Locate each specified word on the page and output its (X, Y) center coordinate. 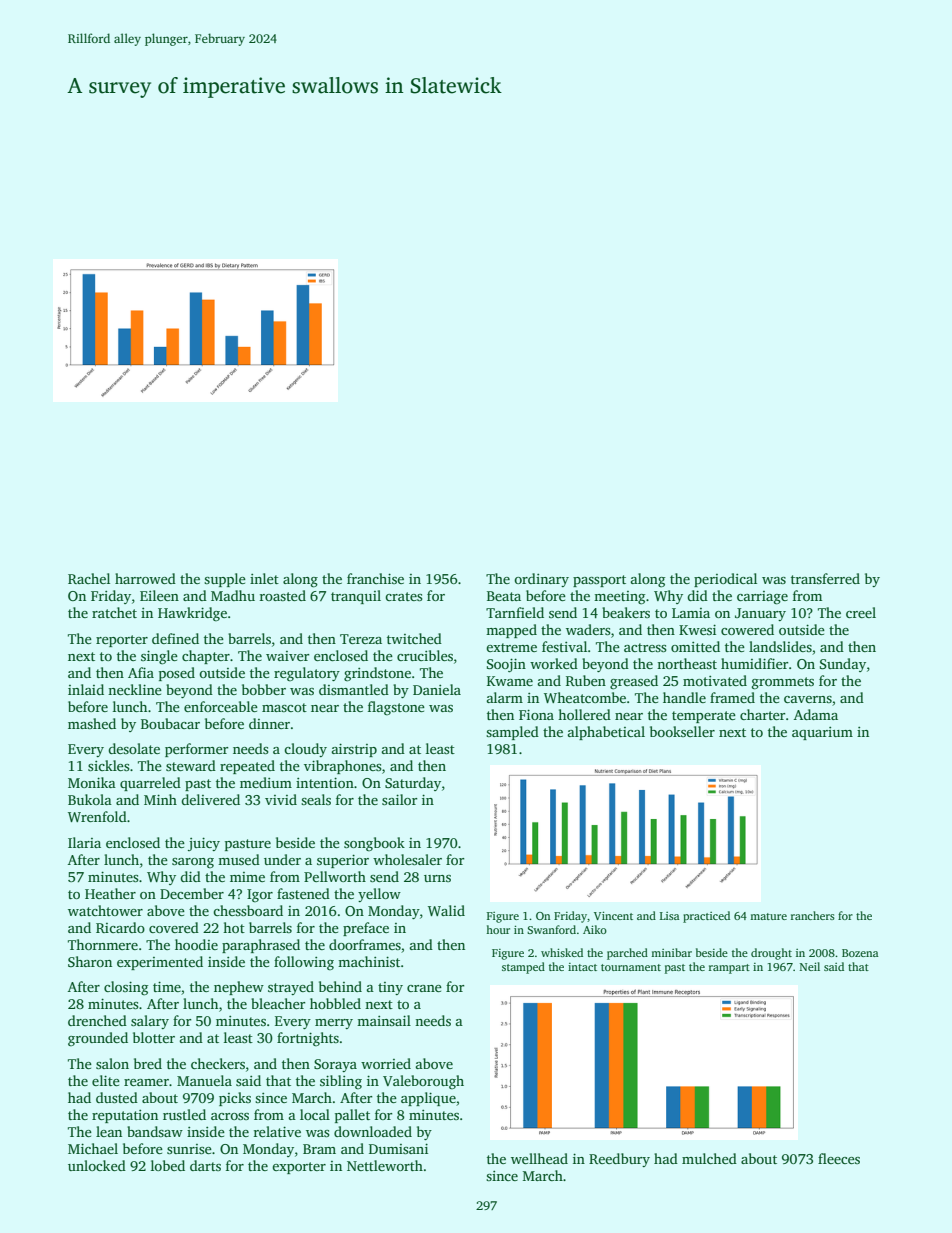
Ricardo (120, 927)
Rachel (89, 578)
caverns (808, 699)
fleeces (839, 1158)
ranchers (813, 915)
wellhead (539, 1158)
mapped (511, 631)
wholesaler (407, 859)
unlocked (97, 1165)
